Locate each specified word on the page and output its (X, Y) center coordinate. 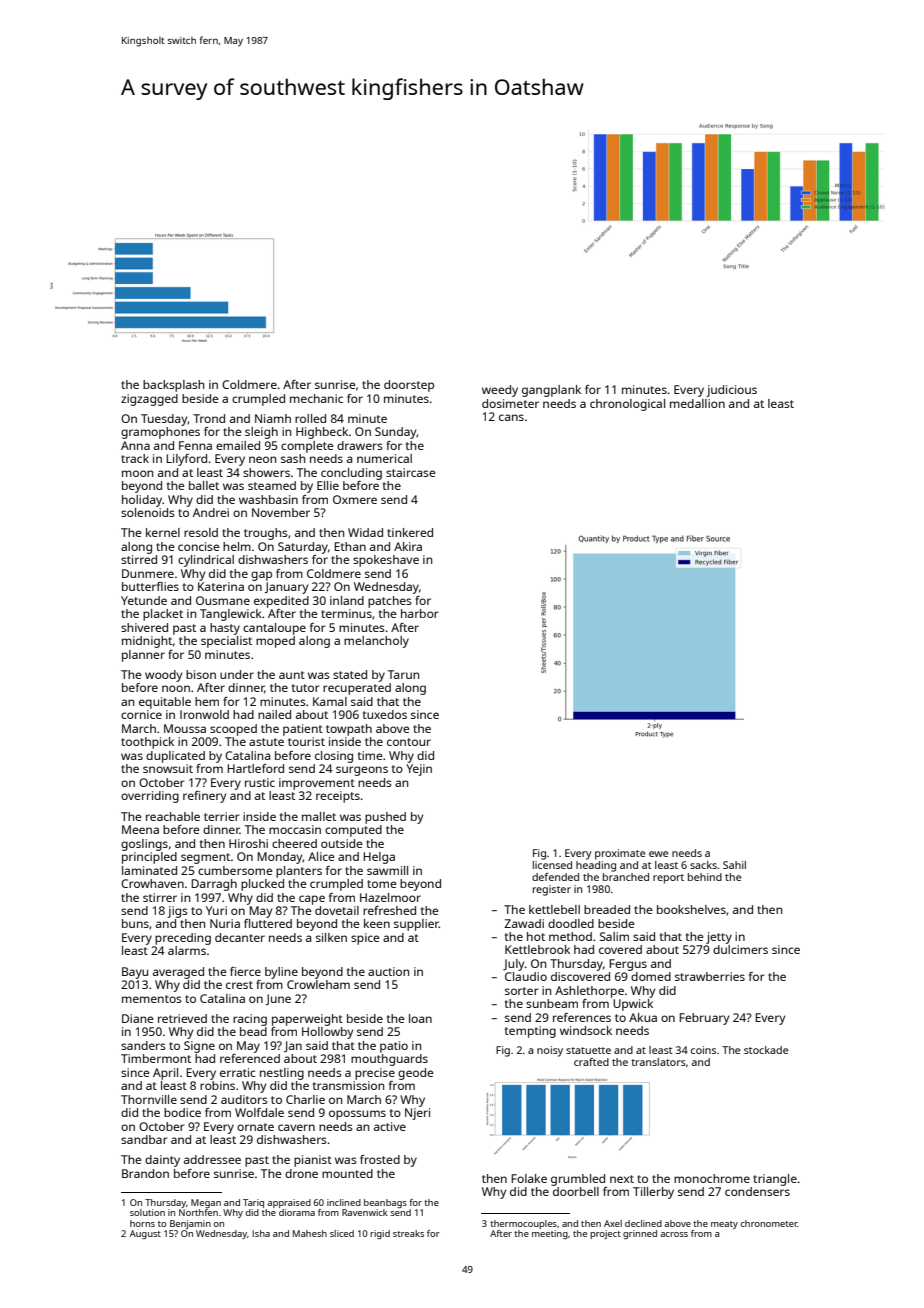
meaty (724, 1225)
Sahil (734, 865)
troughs (266, 534)
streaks (408, 1233)
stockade (766, 1050)
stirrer (160, 897)
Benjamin (190, 1224)
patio (394, 1047)
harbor (419, 613)
